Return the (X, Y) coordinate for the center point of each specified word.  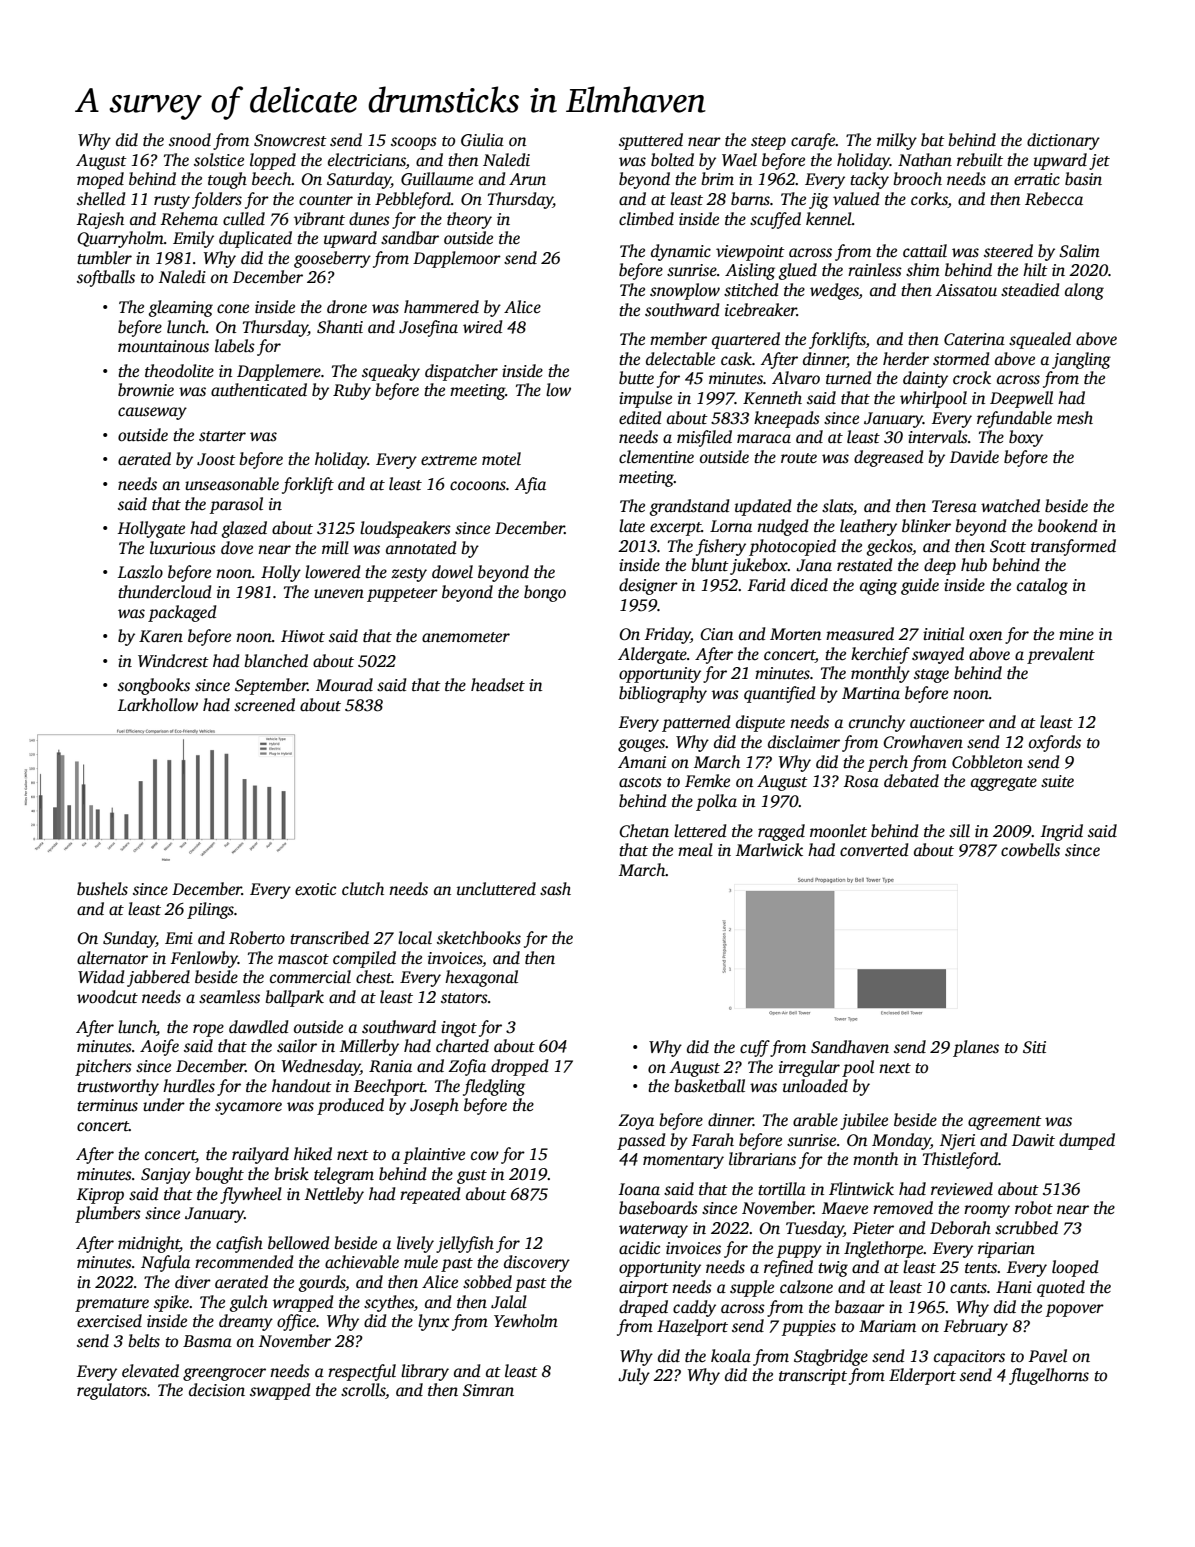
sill (959, 831)
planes (976, 1048)
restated (864, 565)
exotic (315, 889)
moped (100, 180)
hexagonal (481, 978)
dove (237, 548)
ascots (640, 782)
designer (648, 586)
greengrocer (224, 1374)
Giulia (482, 140)
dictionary (1063, 141)
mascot (303, 959)
